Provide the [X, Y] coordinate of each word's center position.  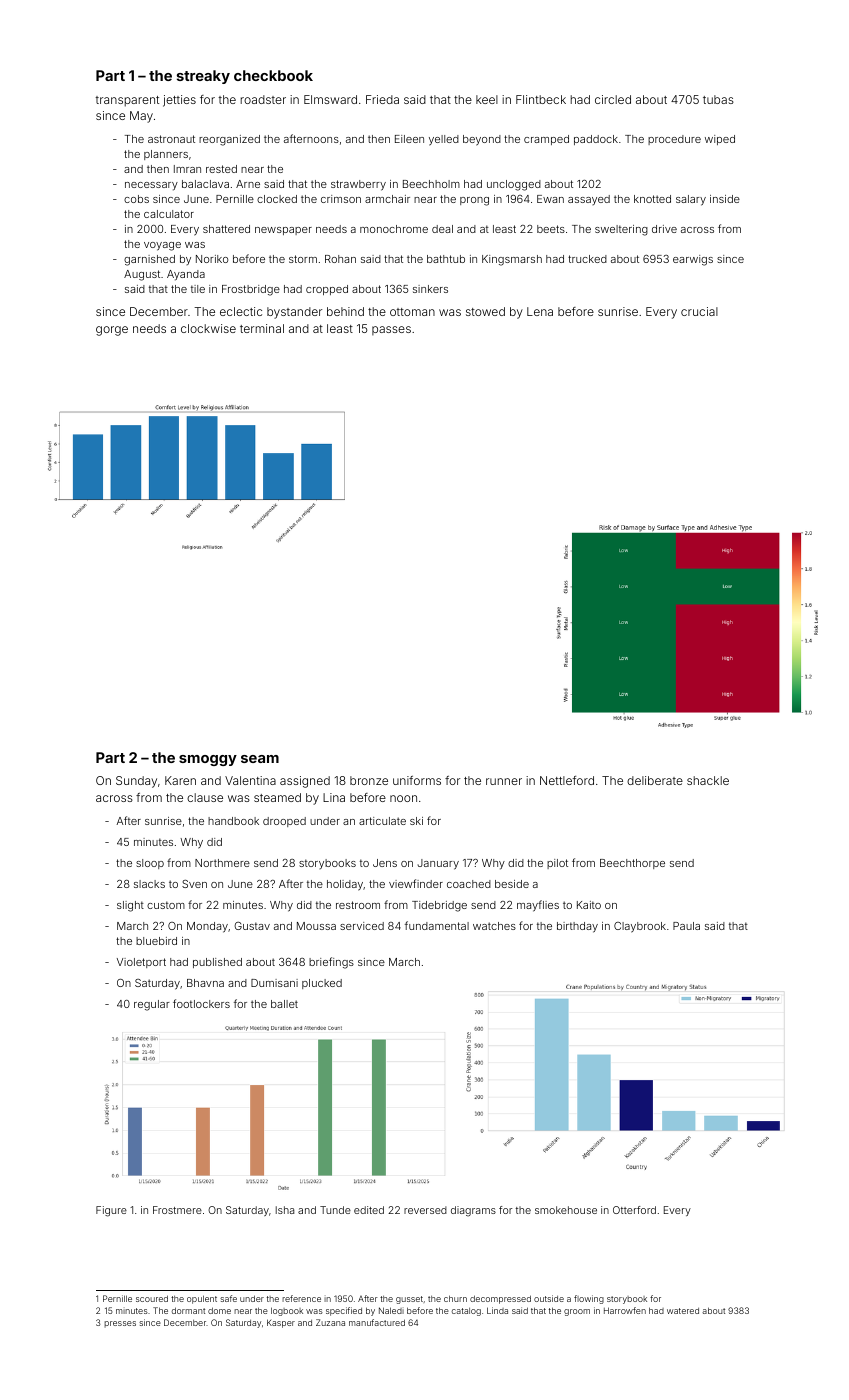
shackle [708, 780]
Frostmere [177, 1210]
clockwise [208, 328]
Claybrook [640, 927]
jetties [179, 101]
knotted [652, 199]
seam [260, 759]
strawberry [358, 185]
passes [391, 330]
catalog [466, 1312]
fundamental [437, 925]
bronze [369, 780]
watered [683, 1311]
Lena [540, 311]
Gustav [252, 926]
